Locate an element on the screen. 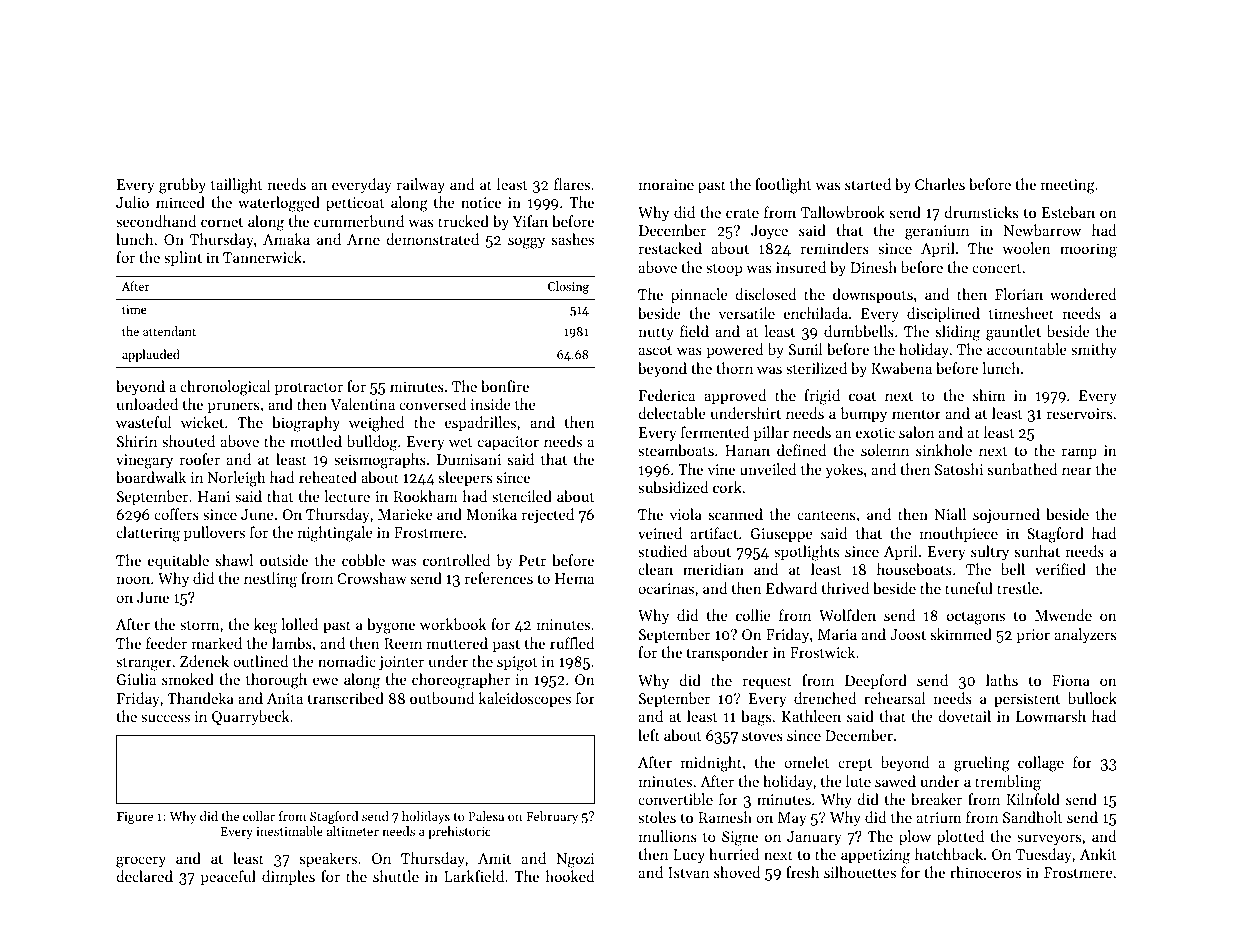 The image size is (1233, 952). plow is located at coordinates (915, 837).
